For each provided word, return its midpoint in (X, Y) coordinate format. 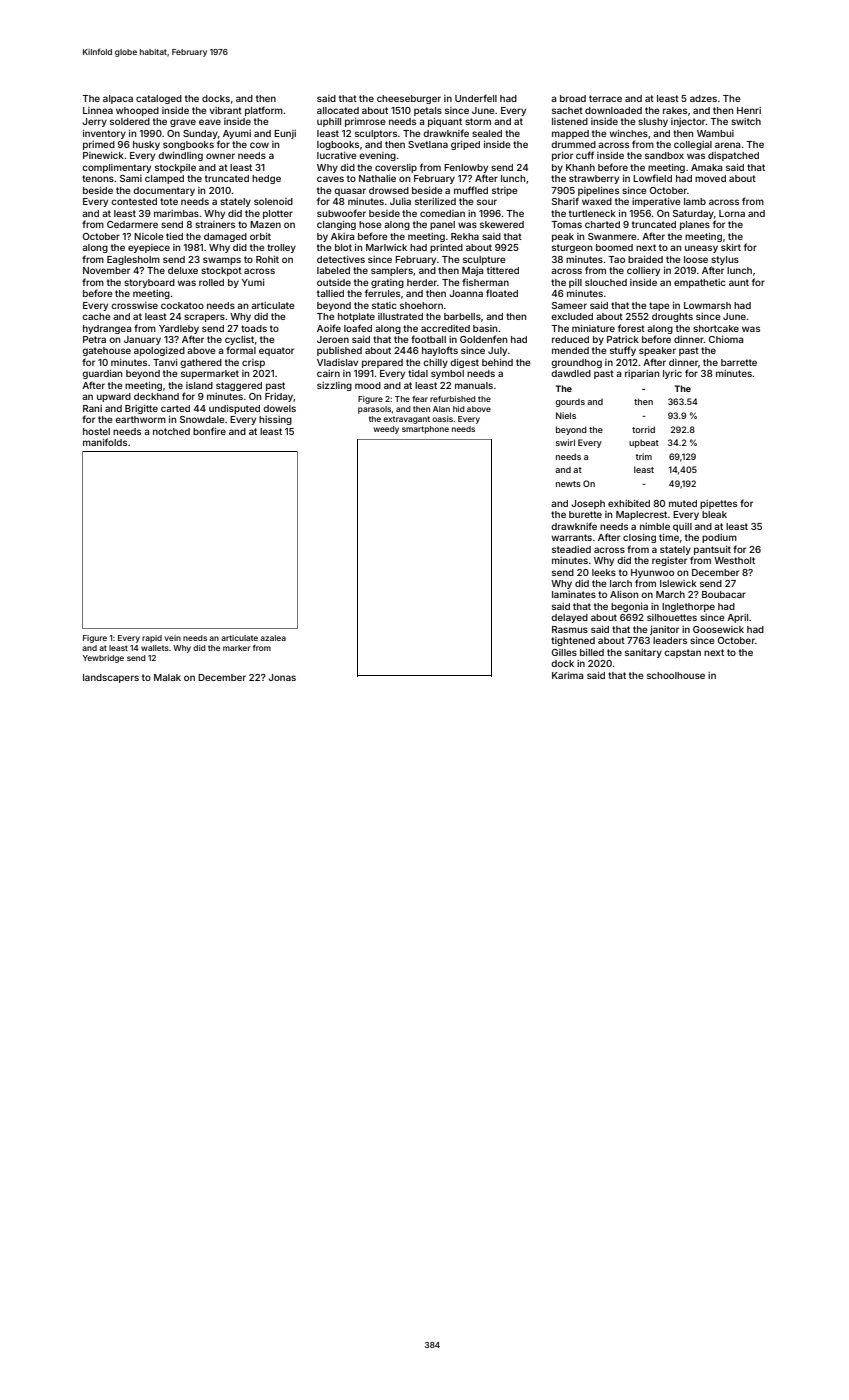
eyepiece (149, 248)
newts (568, 484)
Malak (167, 677)
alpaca (118, 99)
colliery (643, 271)
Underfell (476, 98)
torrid (643, 429)
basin (485, 328)
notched (171, 431)
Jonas (282, 677)
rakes (675, 110)
